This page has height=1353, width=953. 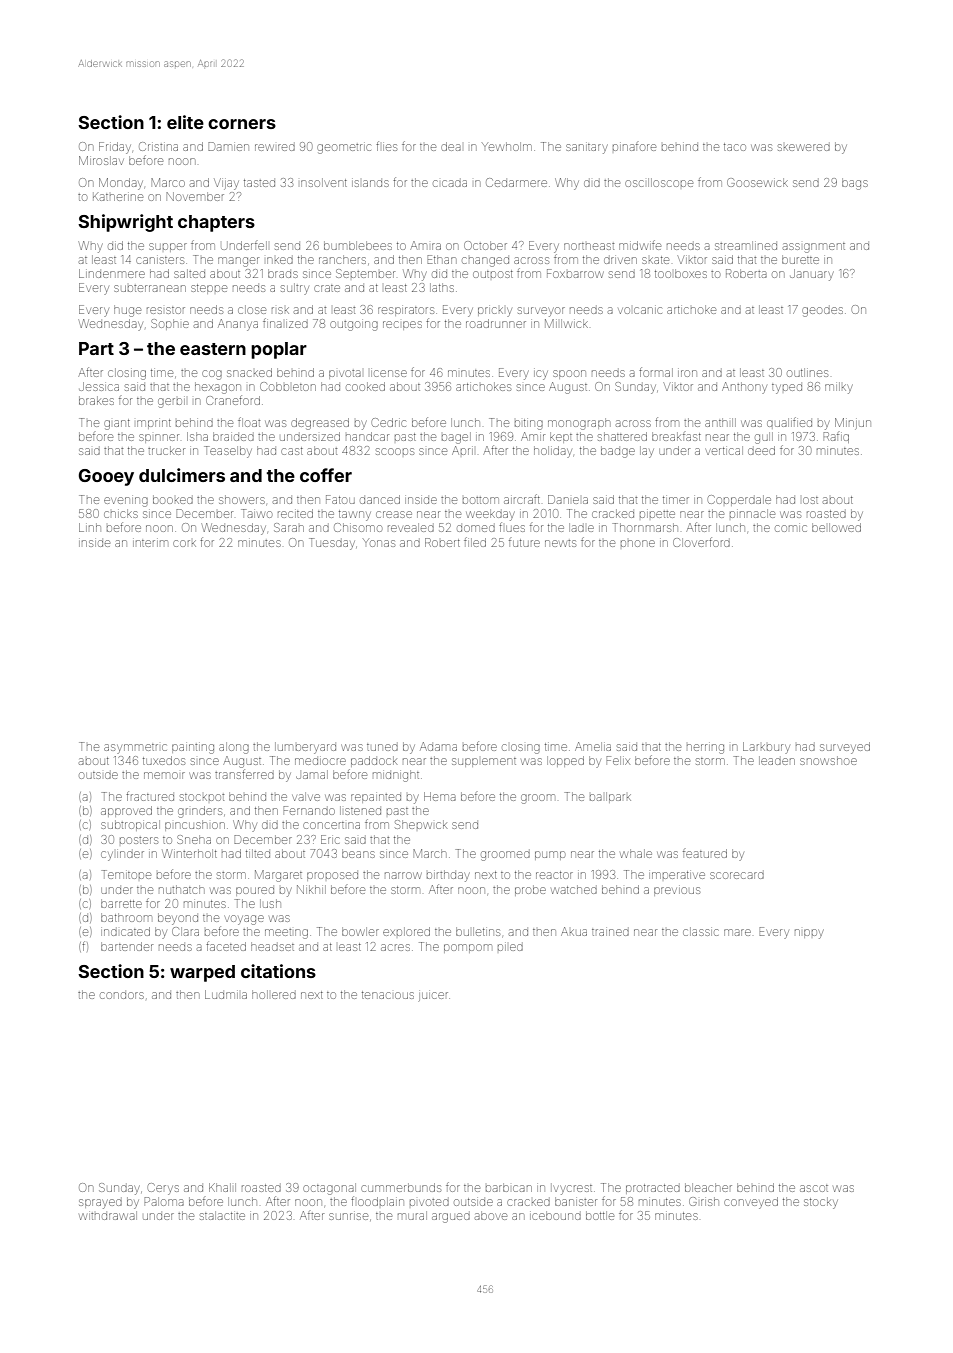 What do you see at coordinates (836, 527) in the page?
I see `bellowed` at bounding box center [836, 527].
